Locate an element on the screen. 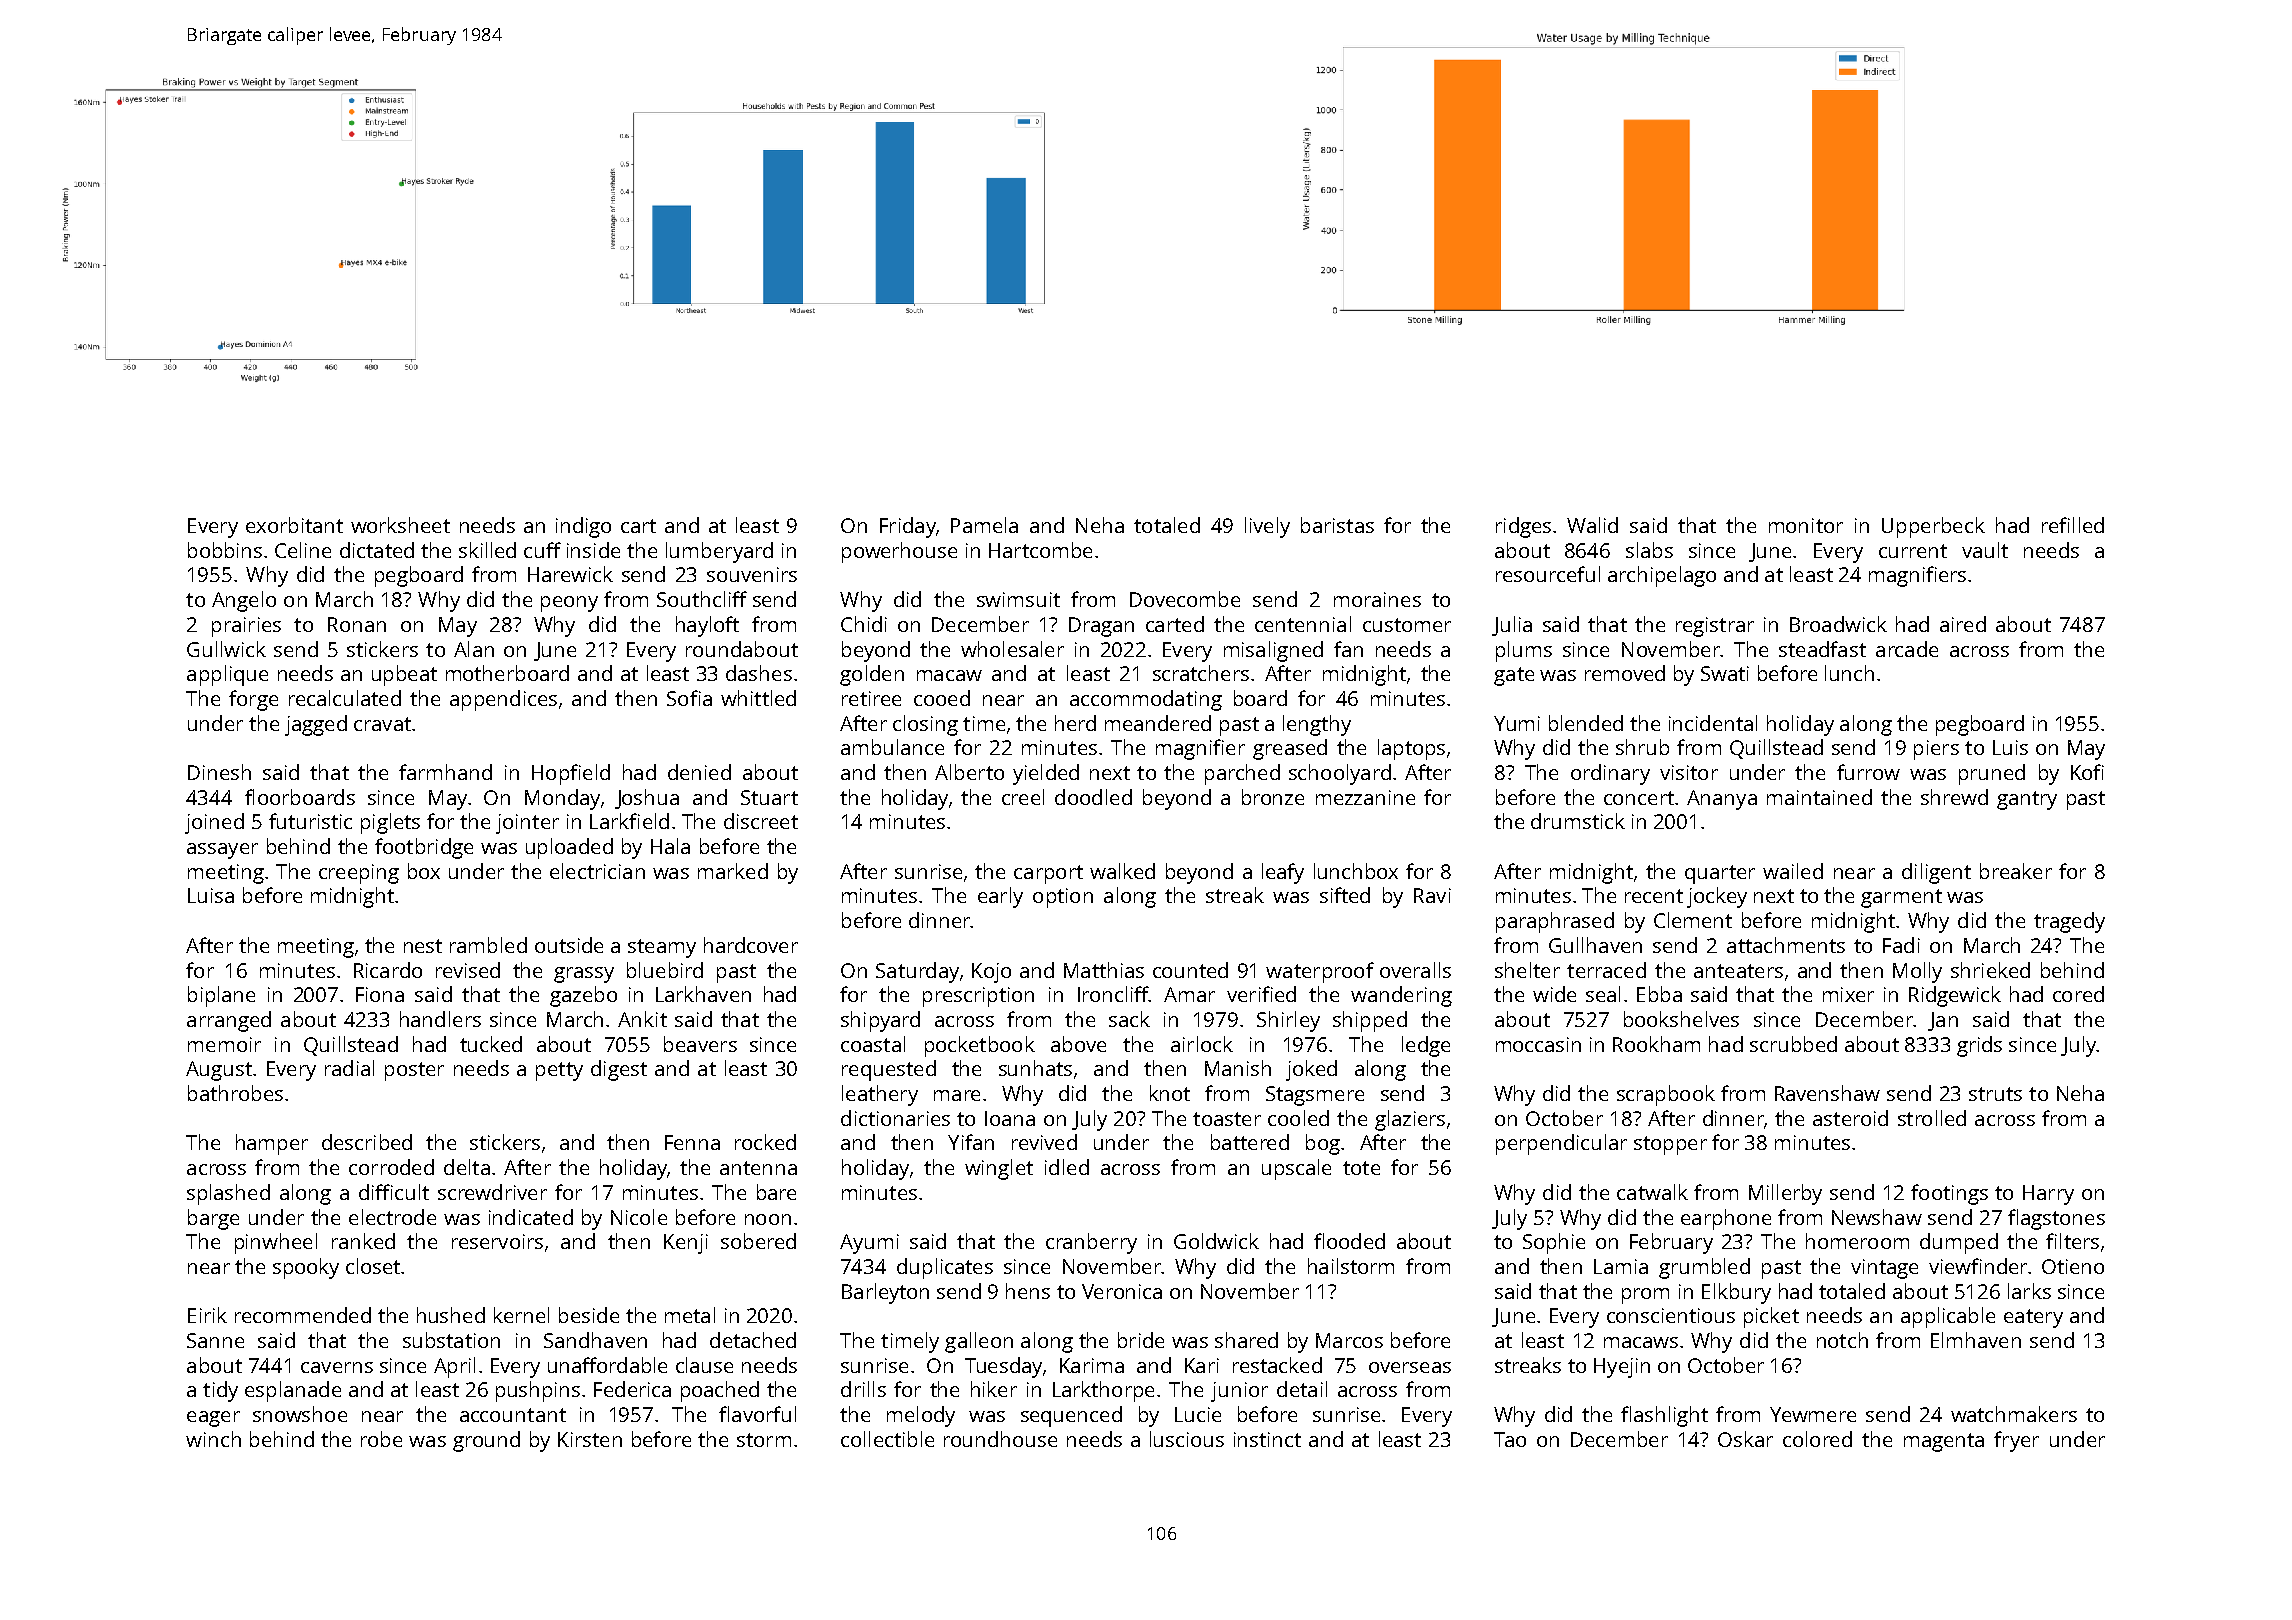 This screenshot has width=2292, height=1620. monitor is located at coordinates (1806, 525).
